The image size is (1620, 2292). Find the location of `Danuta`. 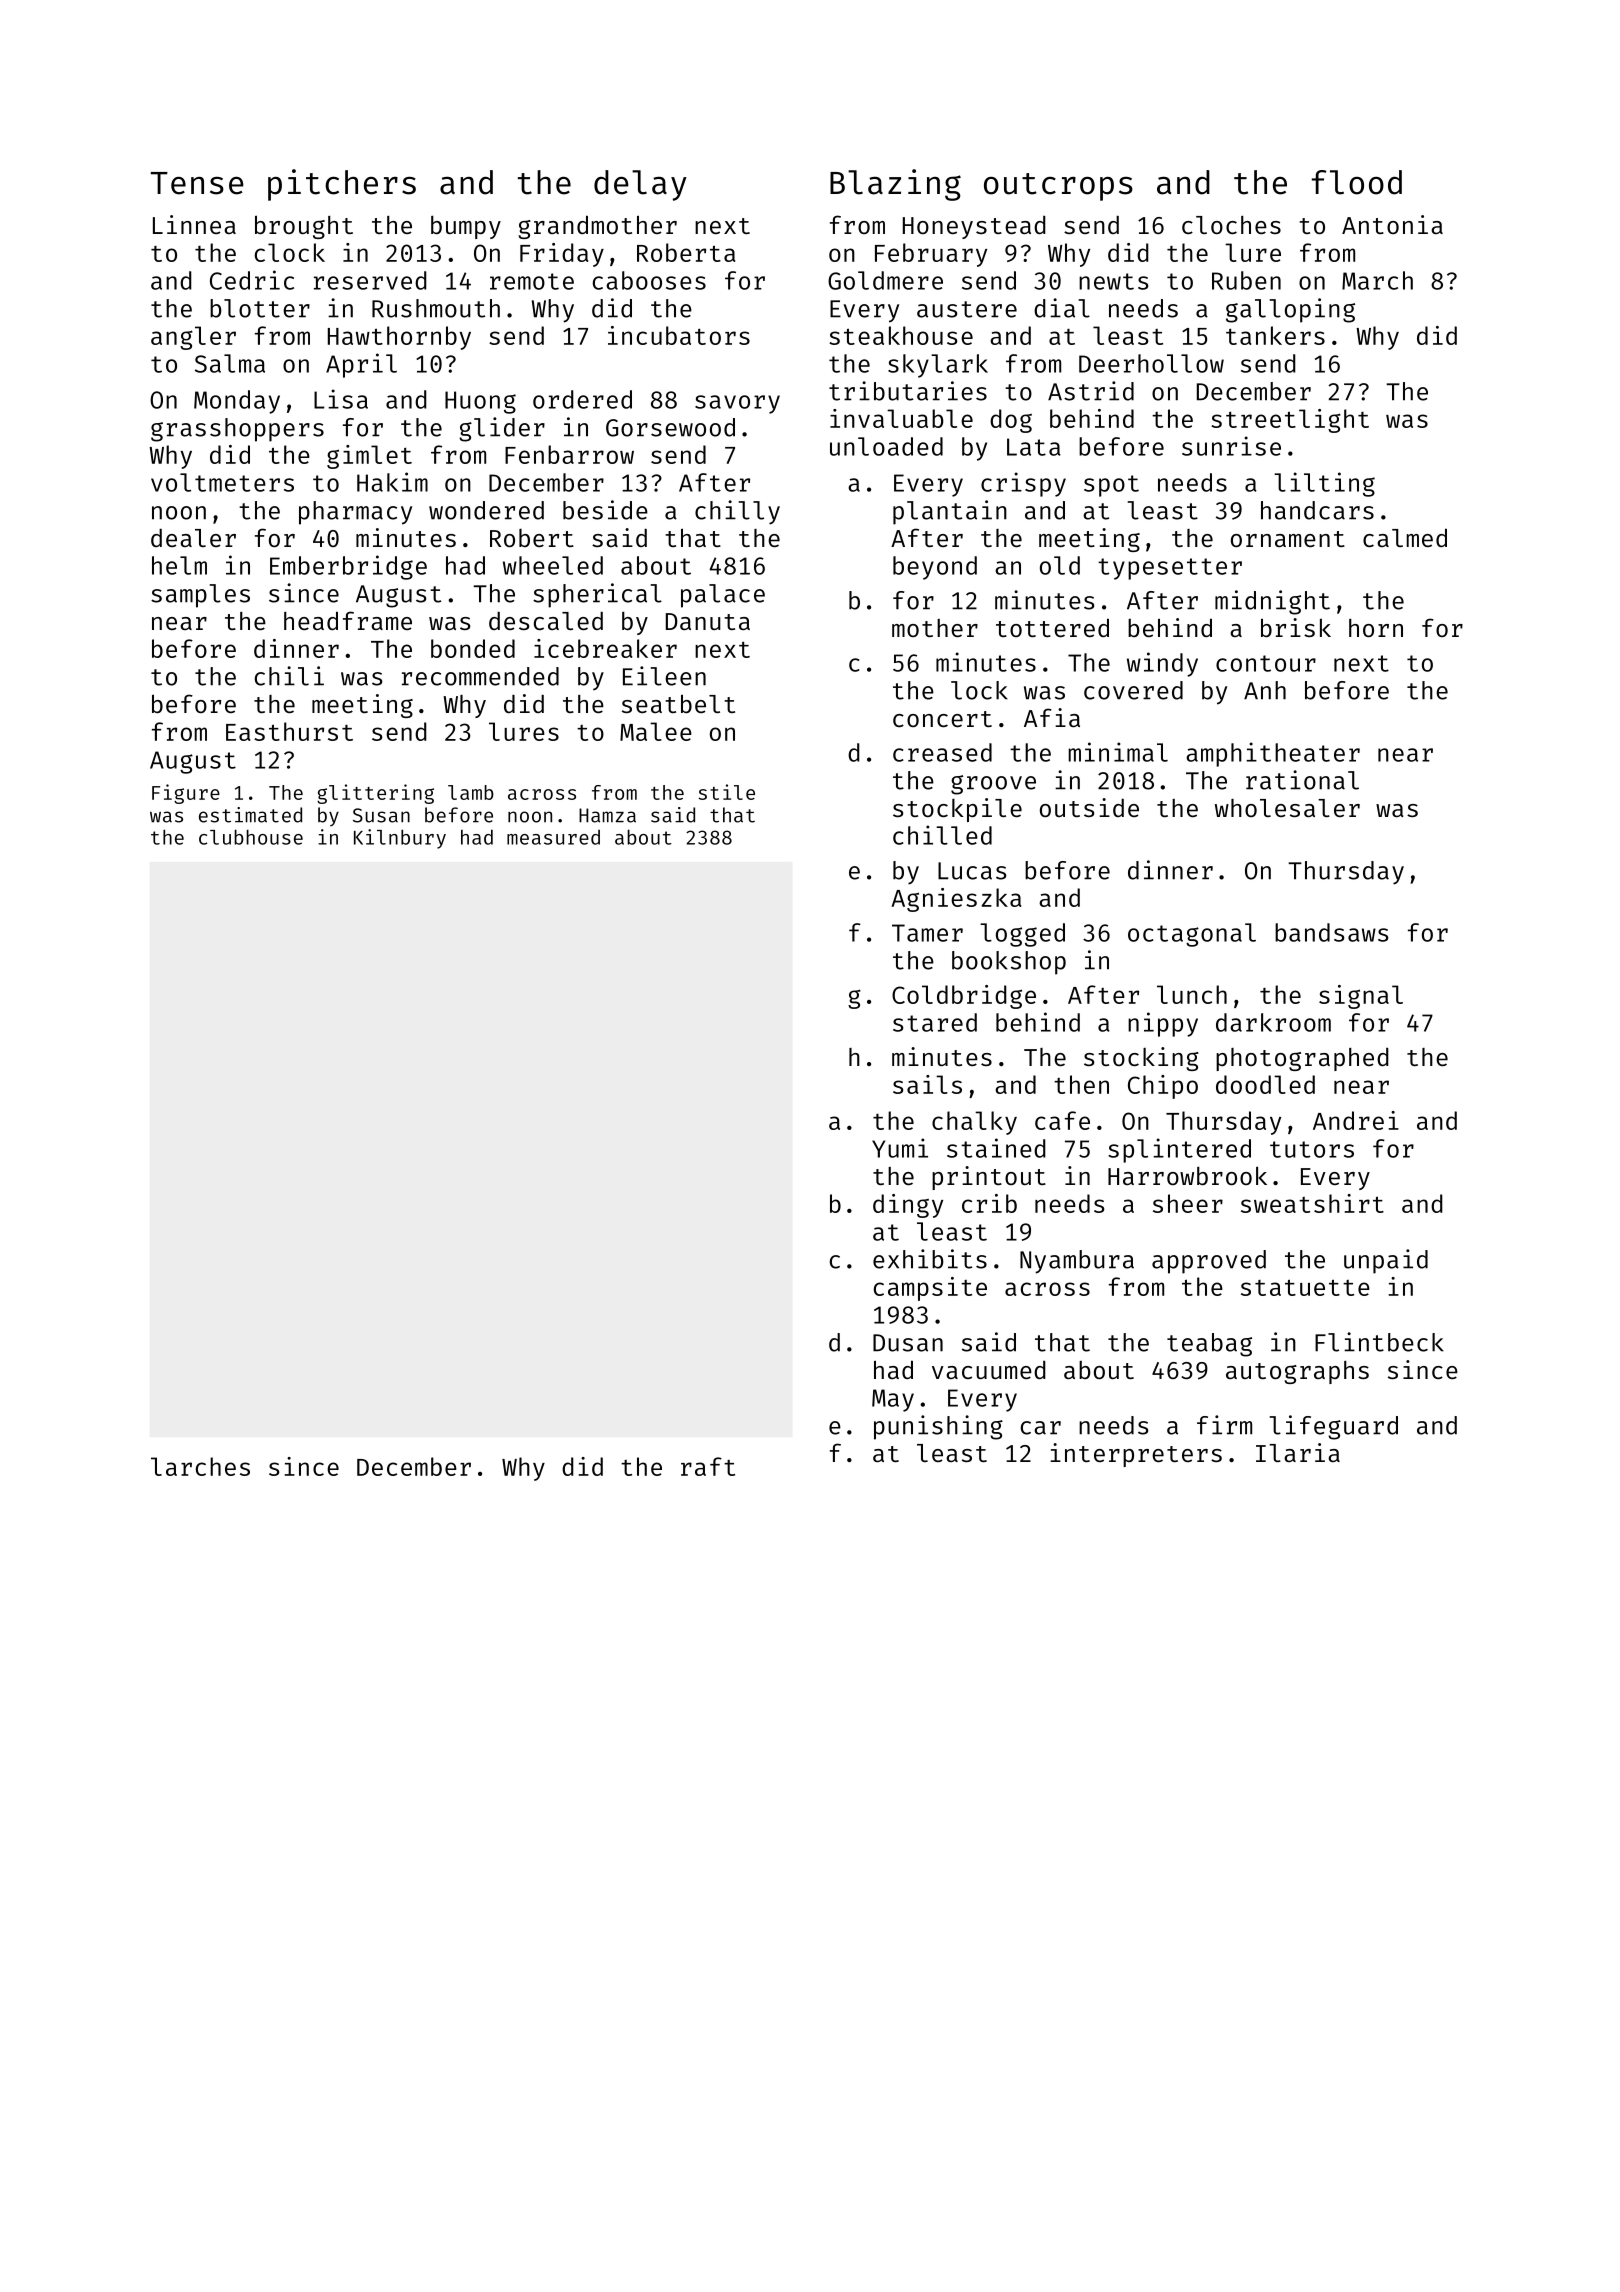

Danuta is located at coordinates (708, 621).
